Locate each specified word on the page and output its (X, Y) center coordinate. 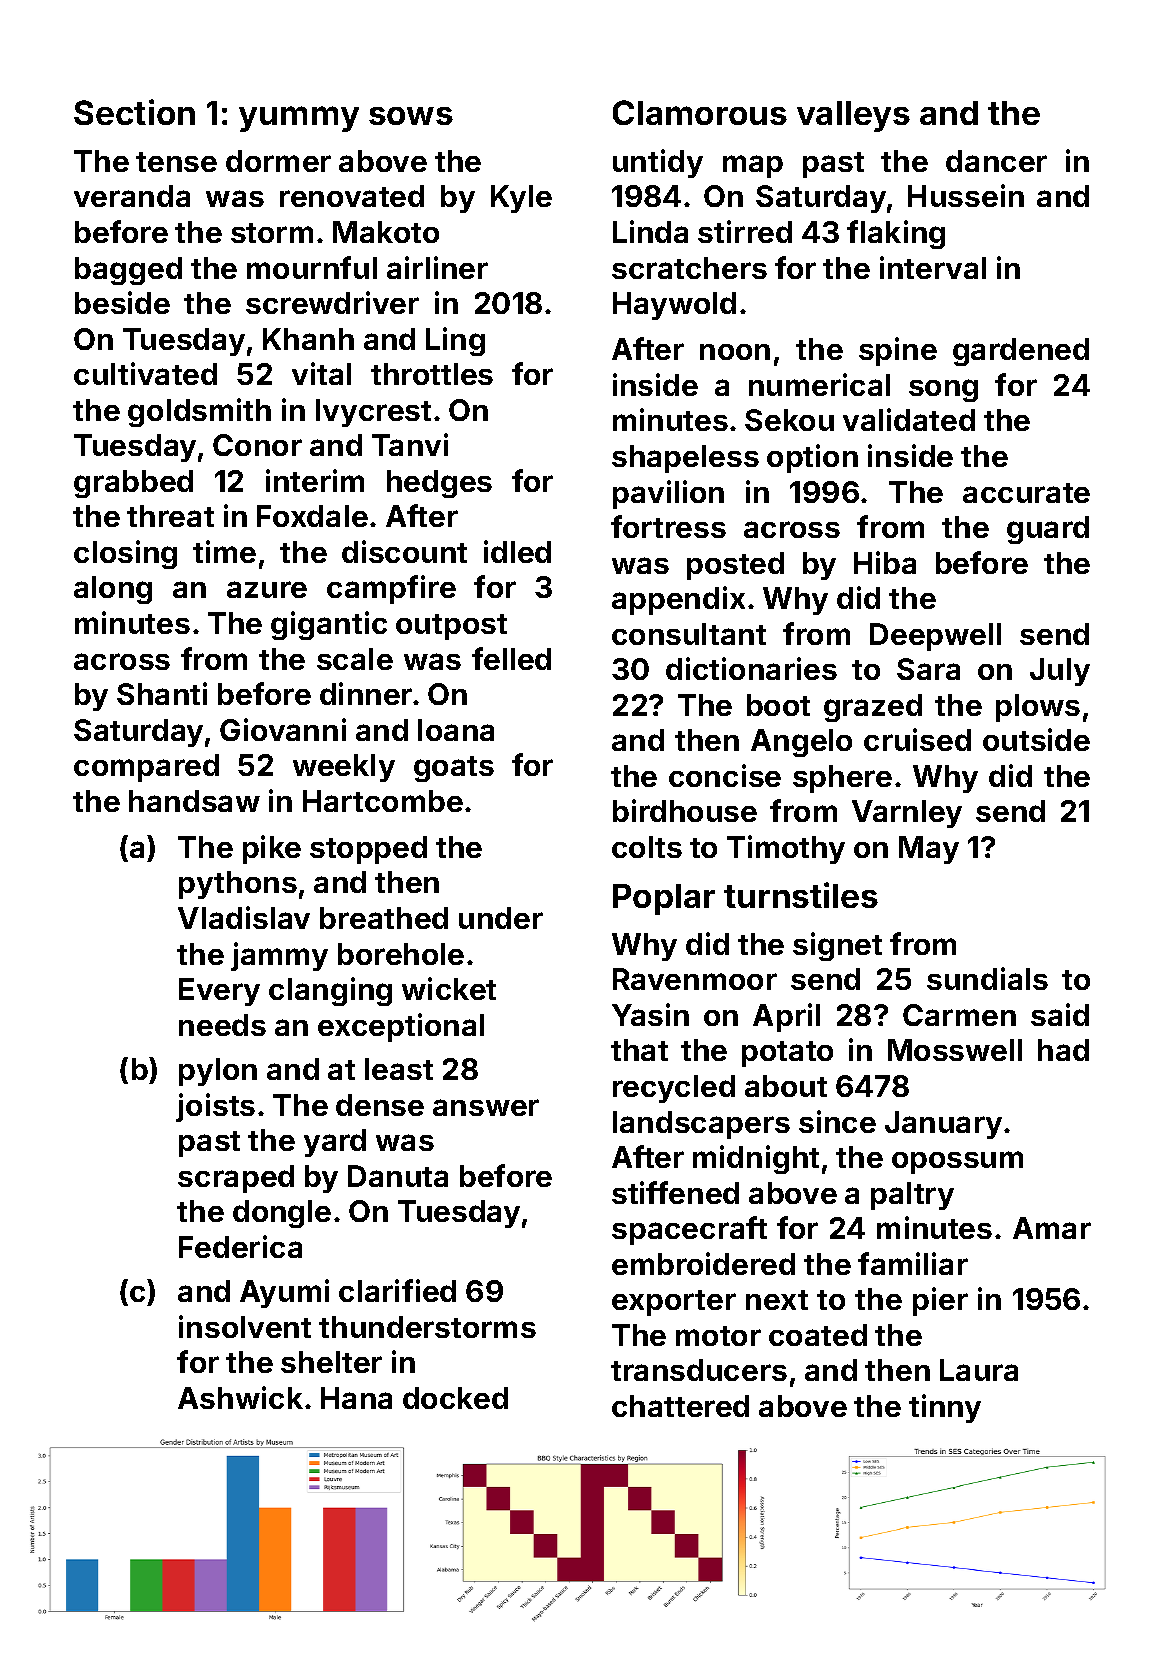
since (837, 1121)
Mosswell (955, 1050)
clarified (397, 1290)
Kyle (521, 199)
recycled (674, 1089)
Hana (356, 1398)
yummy (299, 119)
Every (219, 992)
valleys (853, 116)
